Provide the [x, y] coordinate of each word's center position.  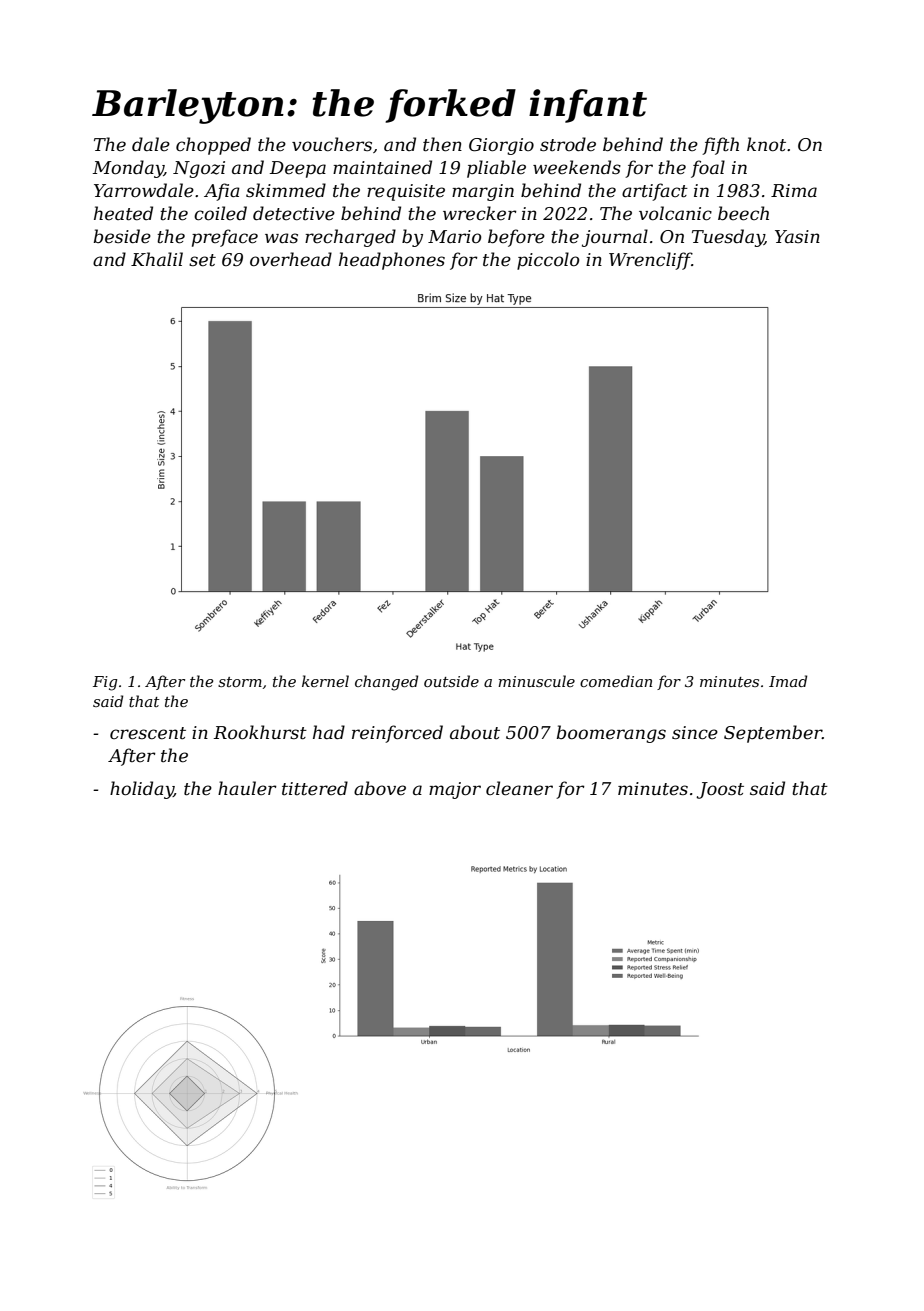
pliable [496, 169]
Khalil [157, 259]
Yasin [797, 236]
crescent [148, 733]
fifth [720, 146]
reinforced [397, 734]
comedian [616, 681]
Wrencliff [650, 261]
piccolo [548, 261]
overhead [291, 259]
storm [240, 682]
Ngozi [199, 169]
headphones [392, 261]
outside [451, 681]
